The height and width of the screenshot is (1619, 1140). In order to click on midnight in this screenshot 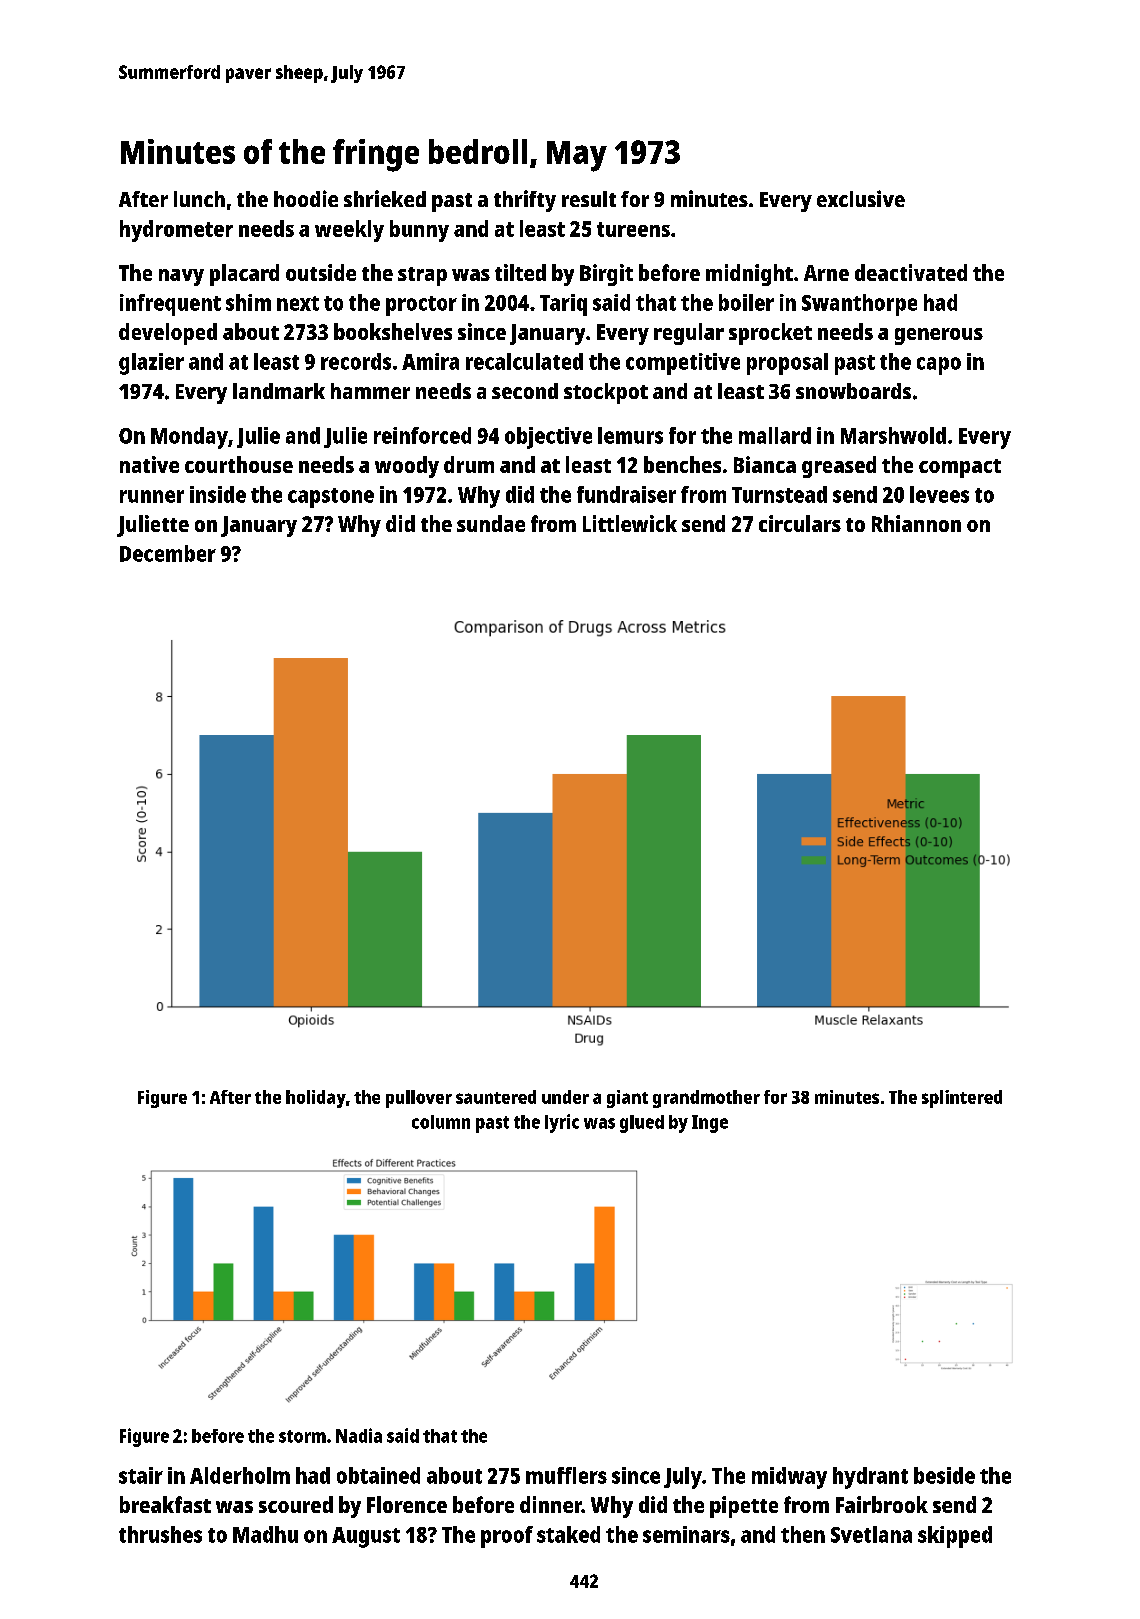, I will do `click(749, 275)`.
